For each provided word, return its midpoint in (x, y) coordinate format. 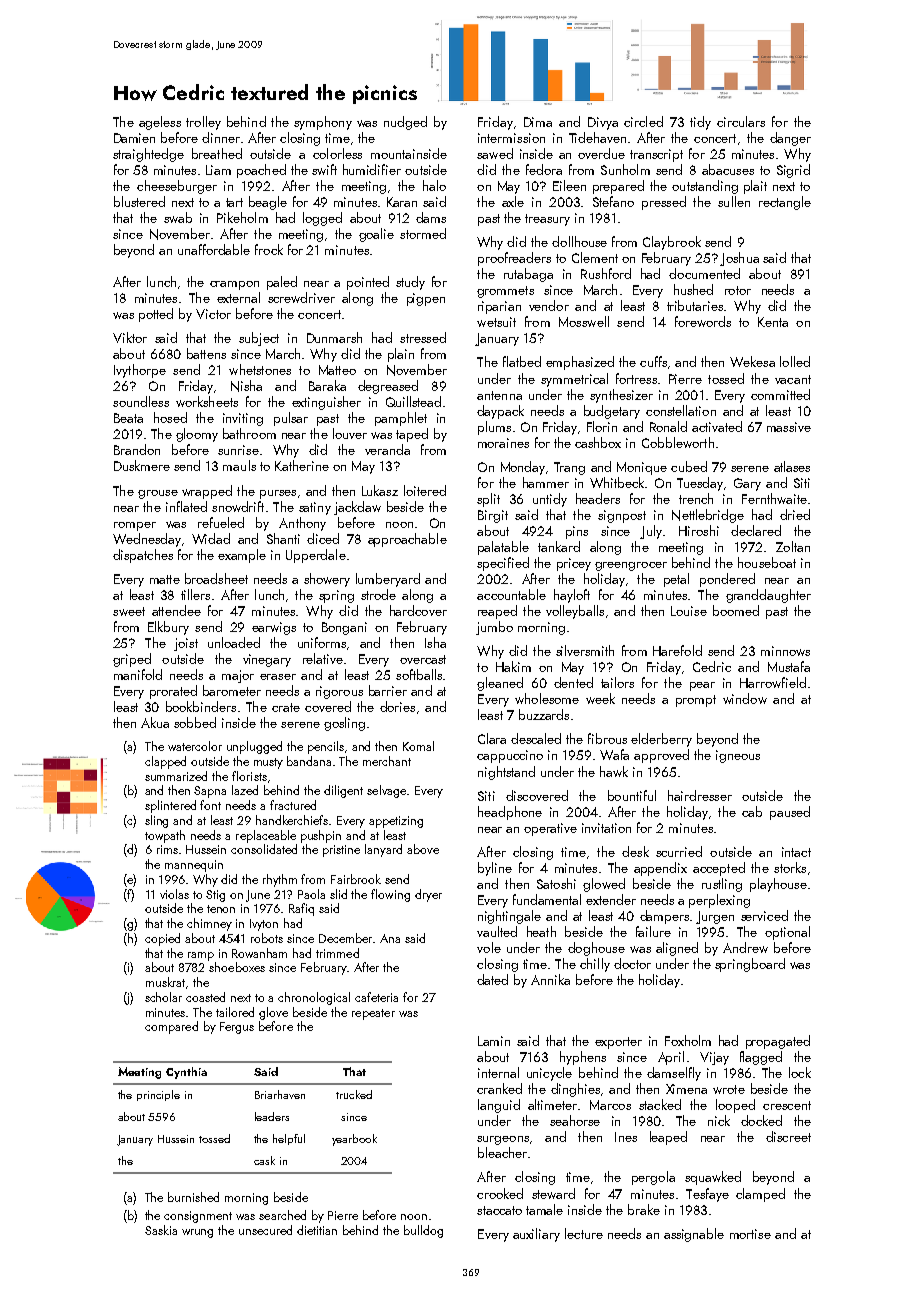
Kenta (773, 322)
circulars (741, 121)
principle (158, 1095)
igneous (738, 756)
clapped (165, 762)
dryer (428, 895)
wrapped (207, 492)
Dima (538, 122)
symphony (323, 123)
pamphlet (401, 419)
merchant (387, 761)
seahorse (575, 1120)
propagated (778, 1042)
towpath (165, 836)
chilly (595, 965)
